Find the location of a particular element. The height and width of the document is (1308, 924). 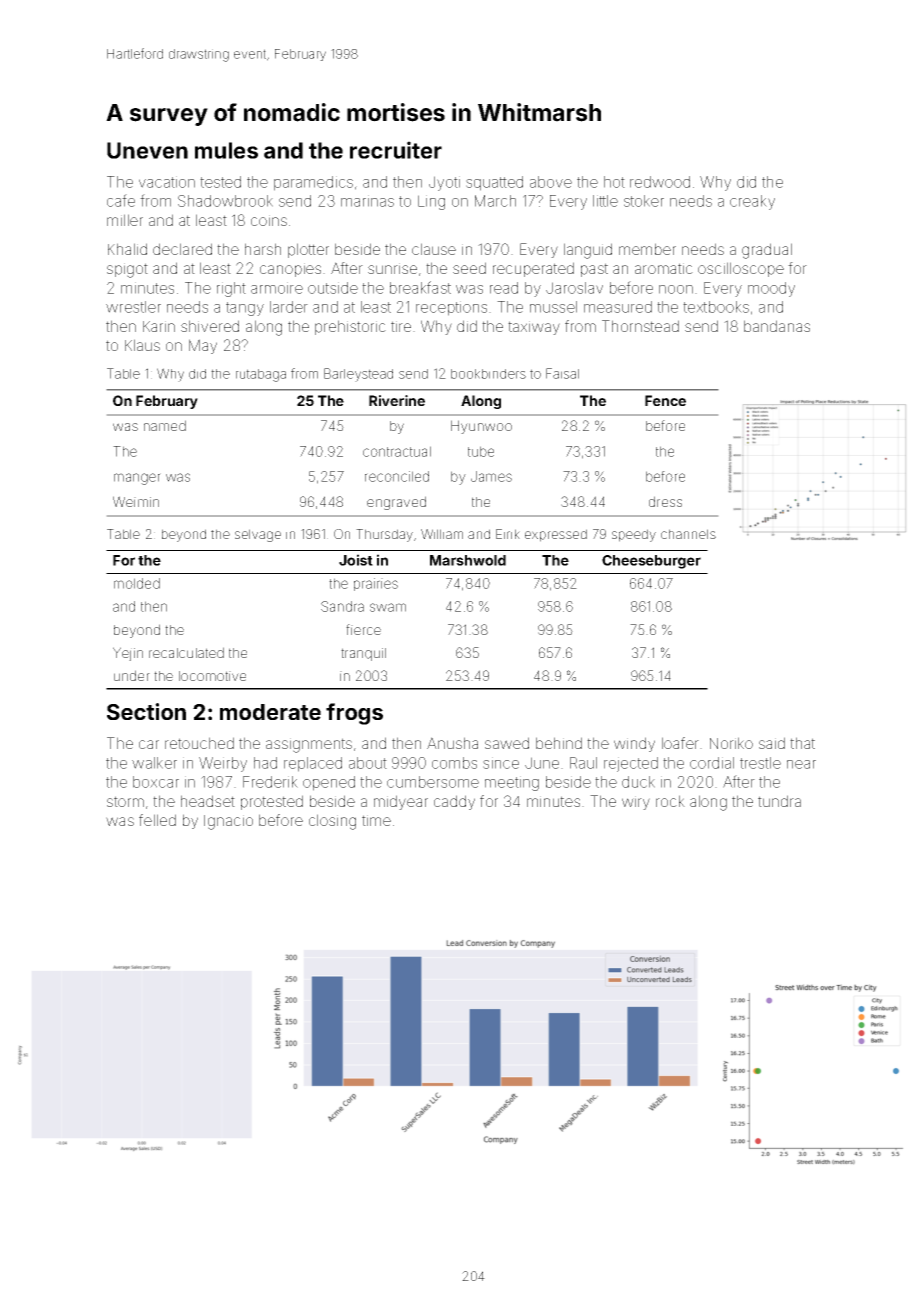

Yejin is located at coordinates (128, 654).
